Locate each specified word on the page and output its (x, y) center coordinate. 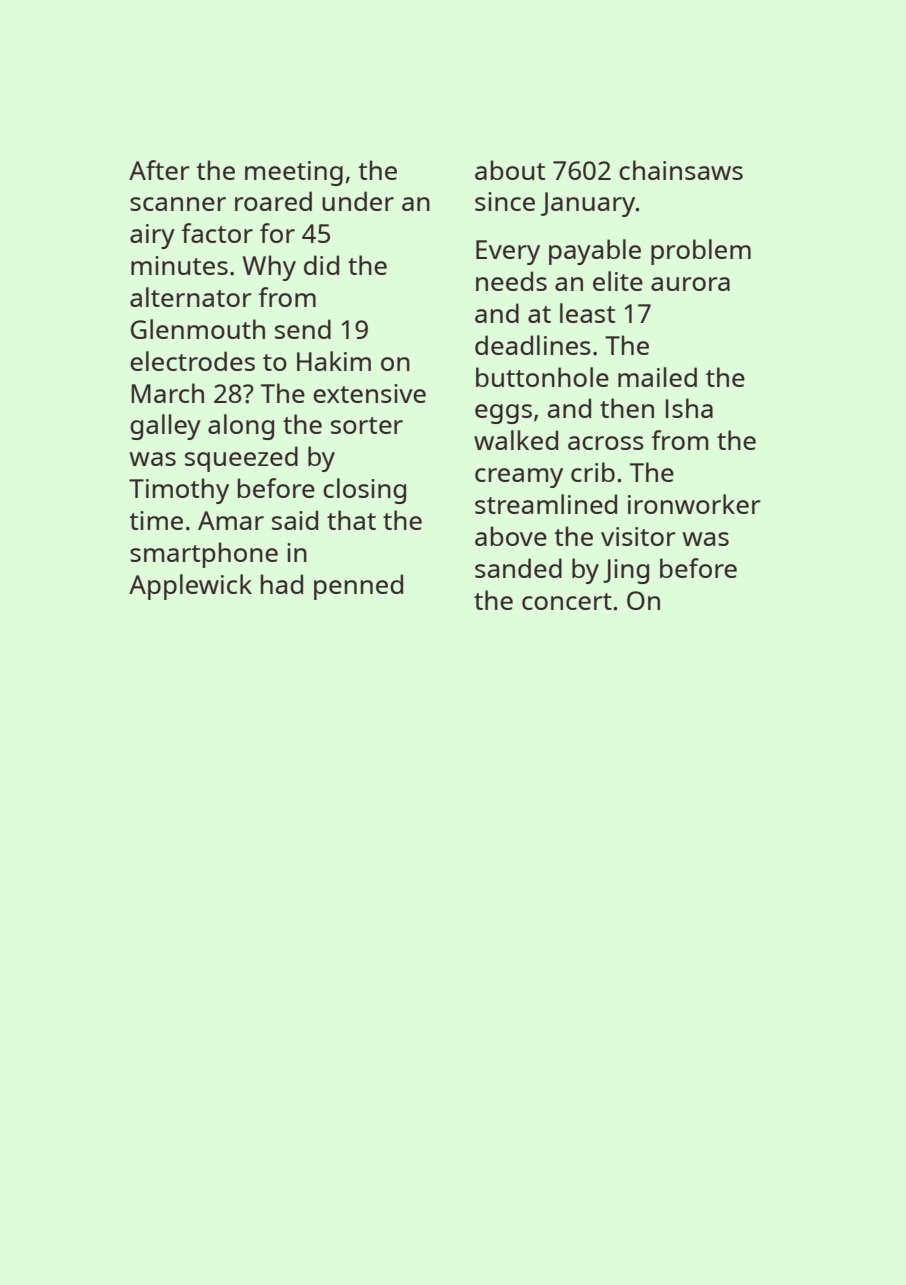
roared (273, 201)
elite (618, 281)
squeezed (241, 459)
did (321, 265)
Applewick (190, 587)
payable (595, 252)
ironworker (694, 504)
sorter (367, 425)
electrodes (192, 361)
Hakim (334, 361)
